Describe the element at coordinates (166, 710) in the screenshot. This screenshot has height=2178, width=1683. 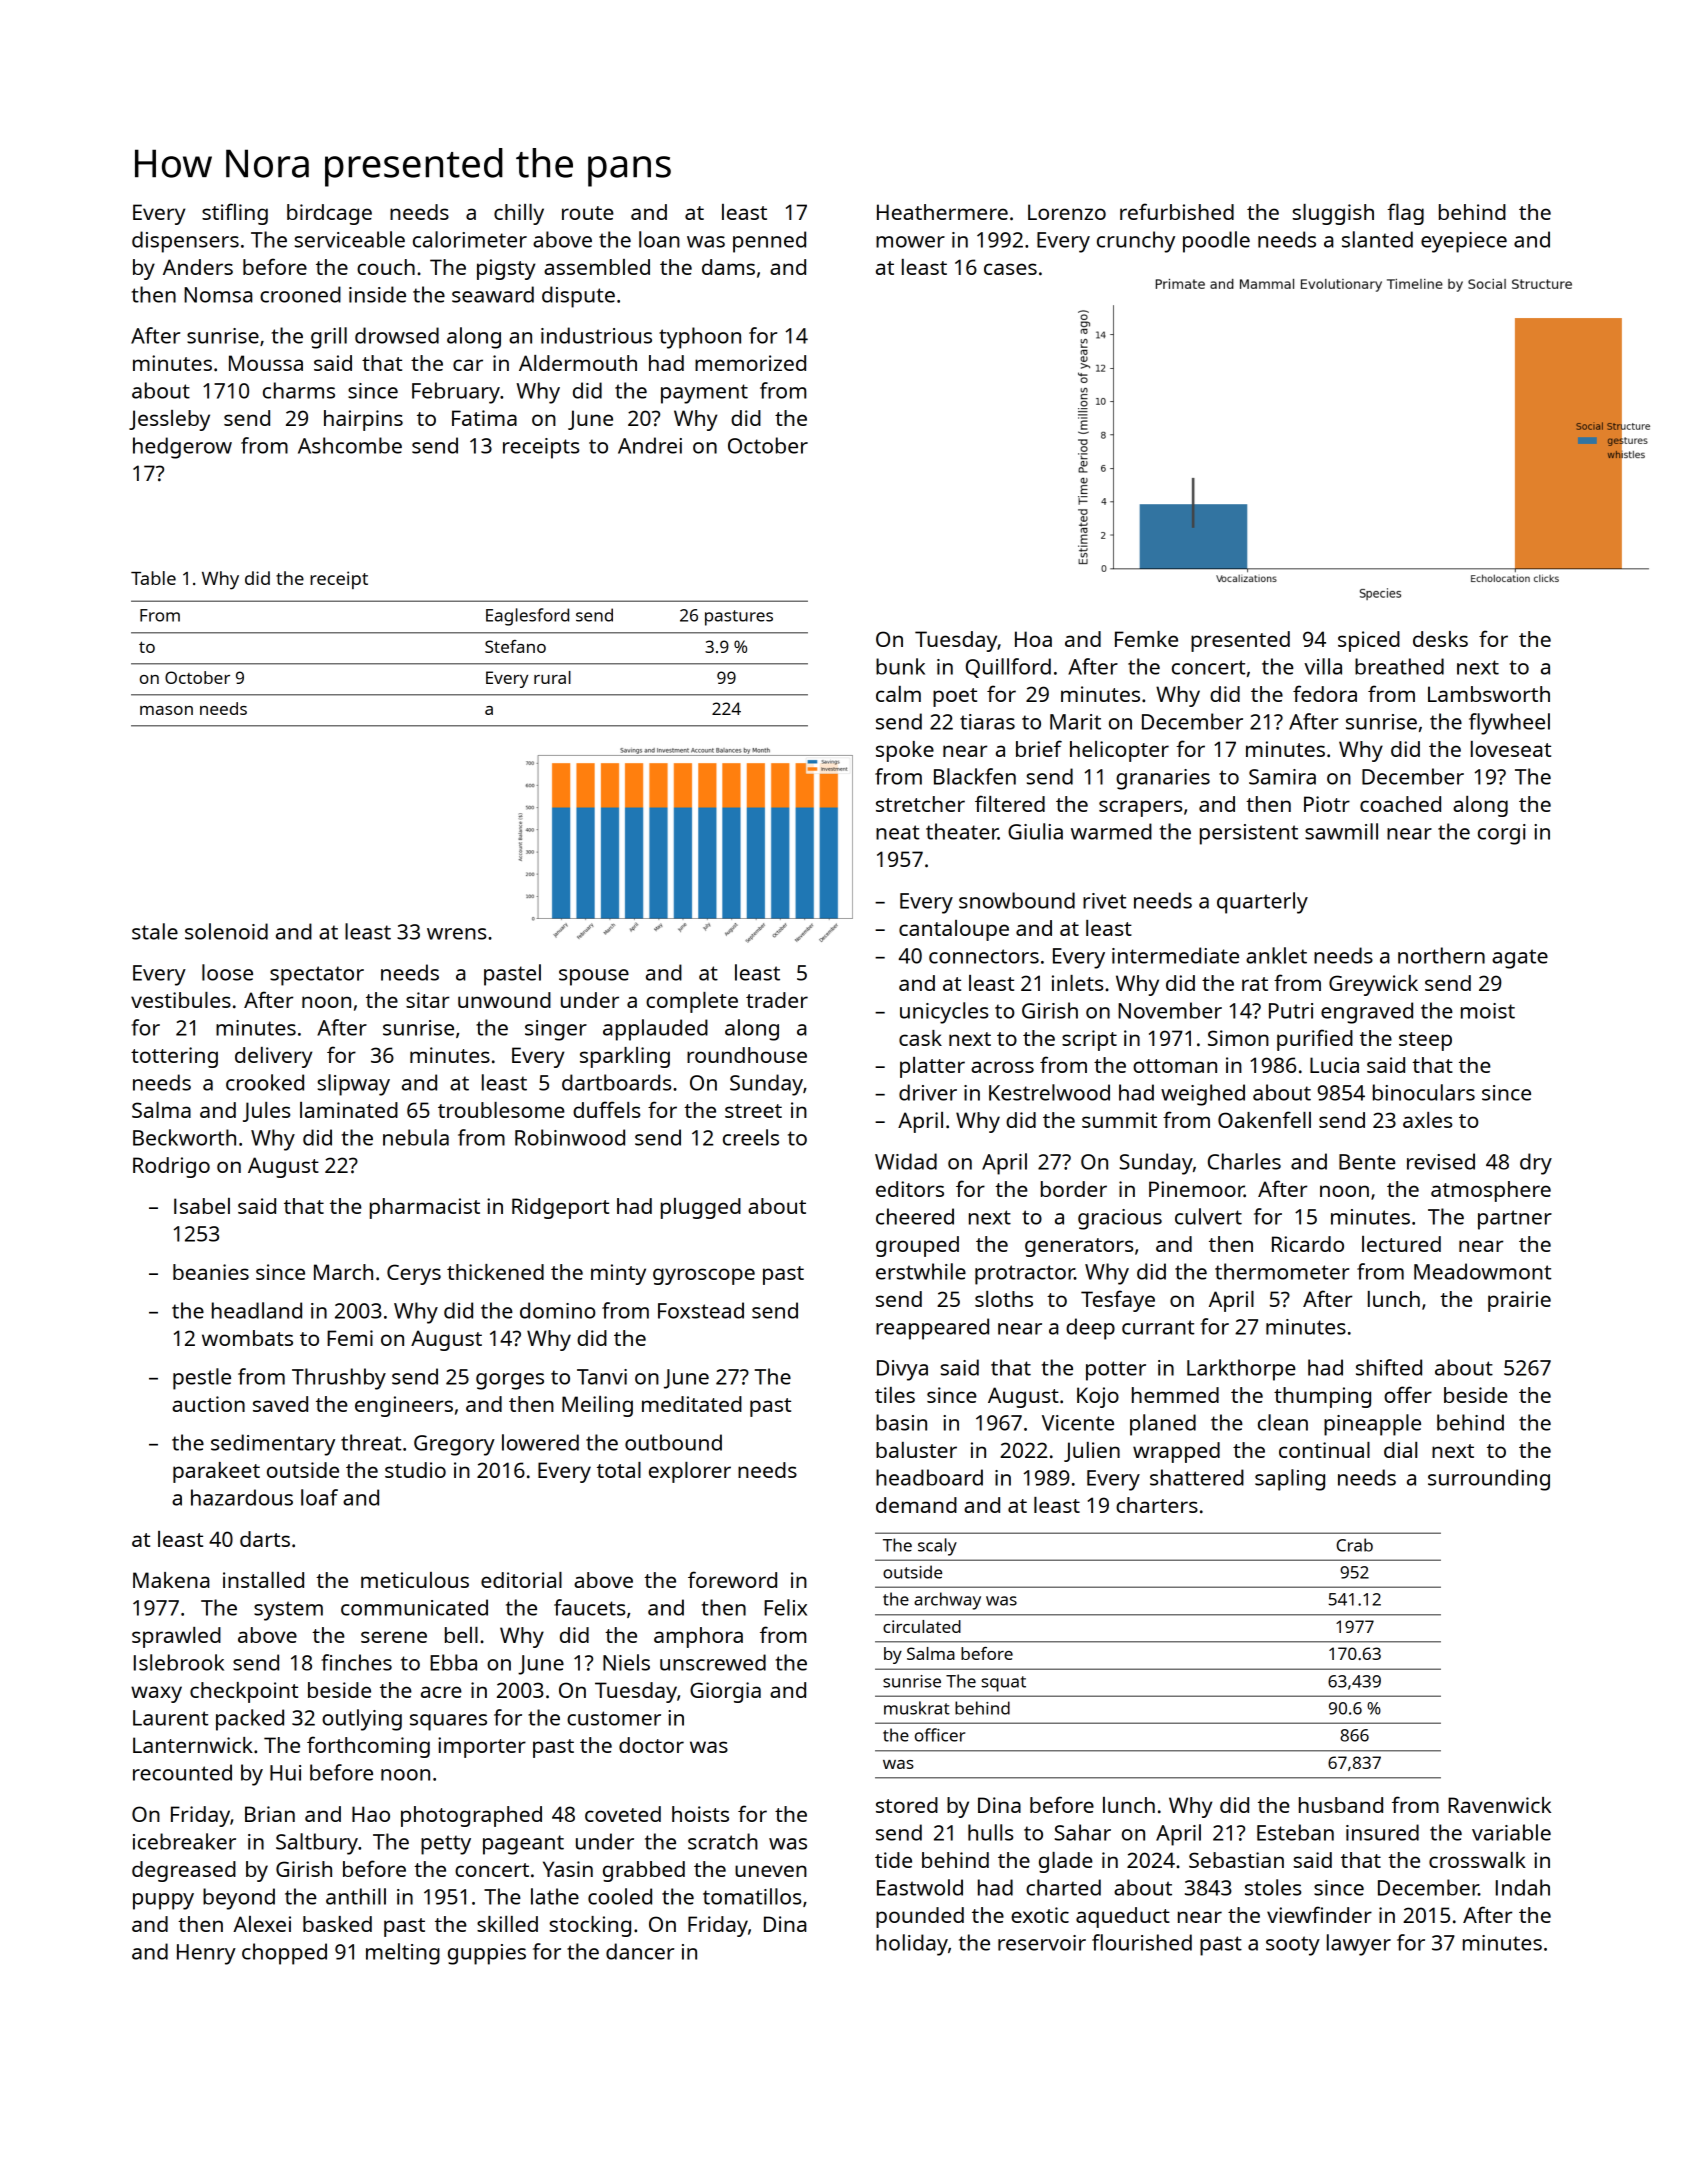
I see `mason` at that location.
